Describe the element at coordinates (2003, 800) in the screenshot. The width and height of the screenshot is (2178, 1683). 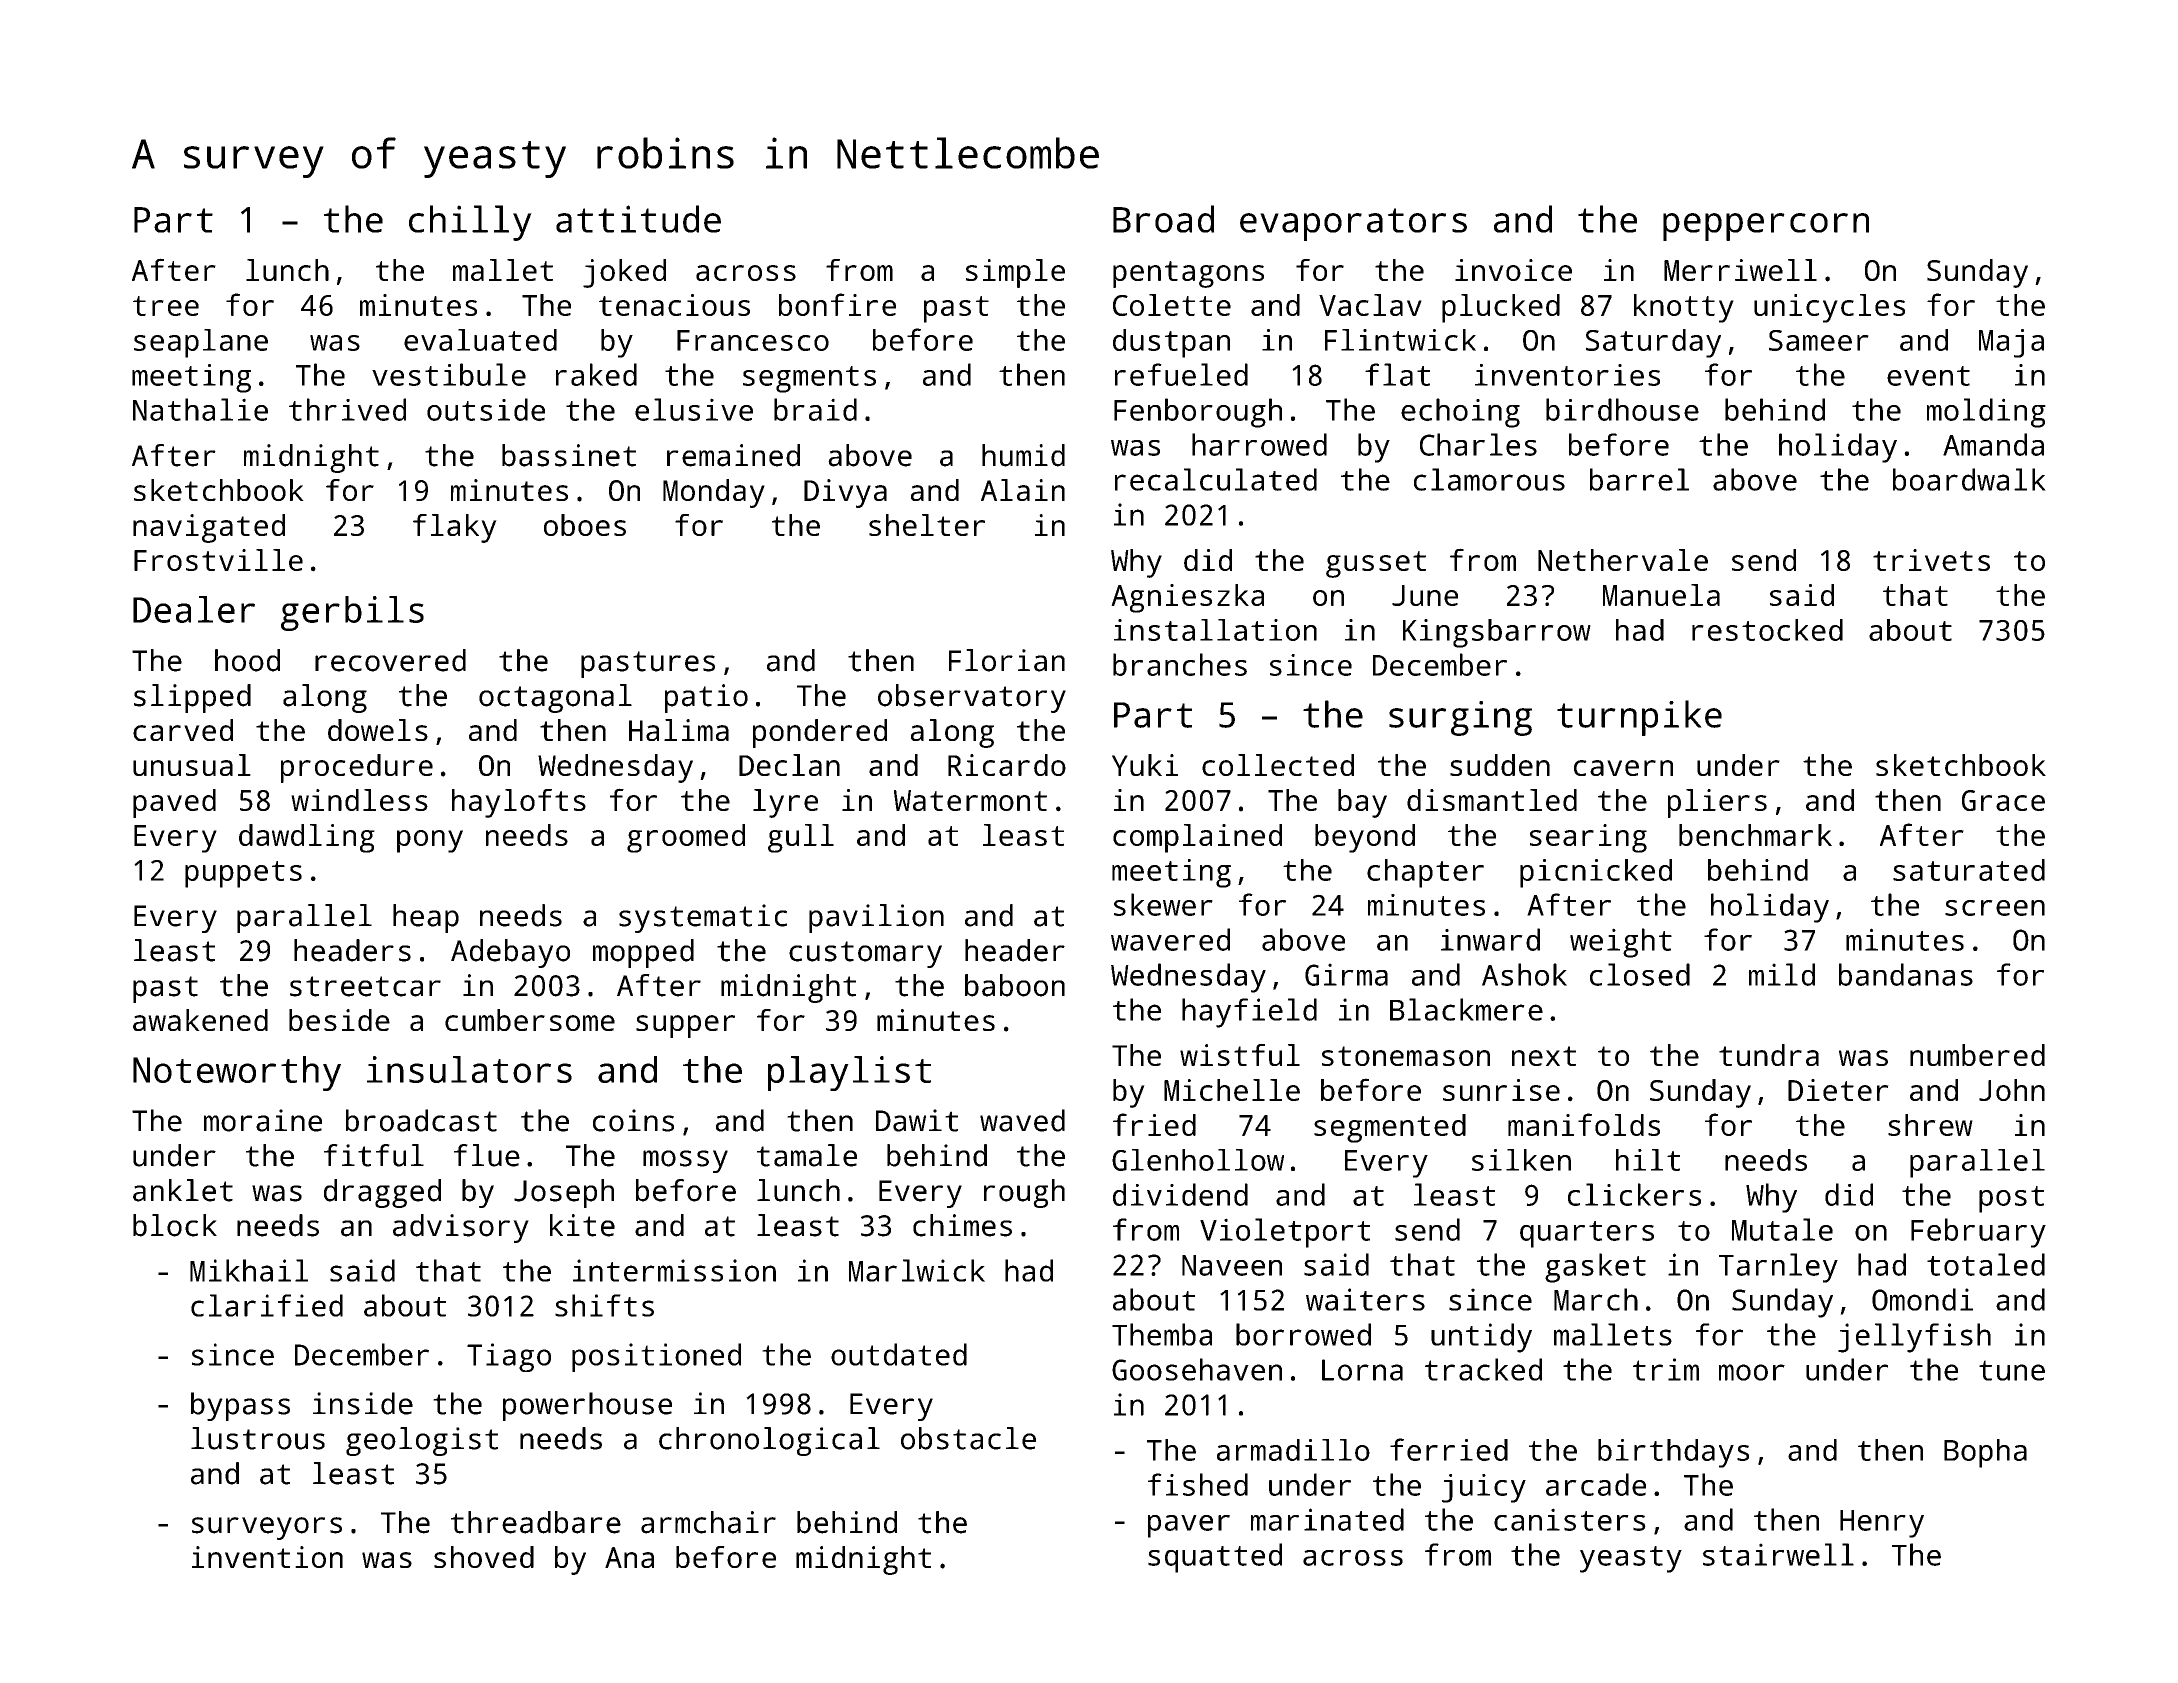
I see `Grace` at that location.
